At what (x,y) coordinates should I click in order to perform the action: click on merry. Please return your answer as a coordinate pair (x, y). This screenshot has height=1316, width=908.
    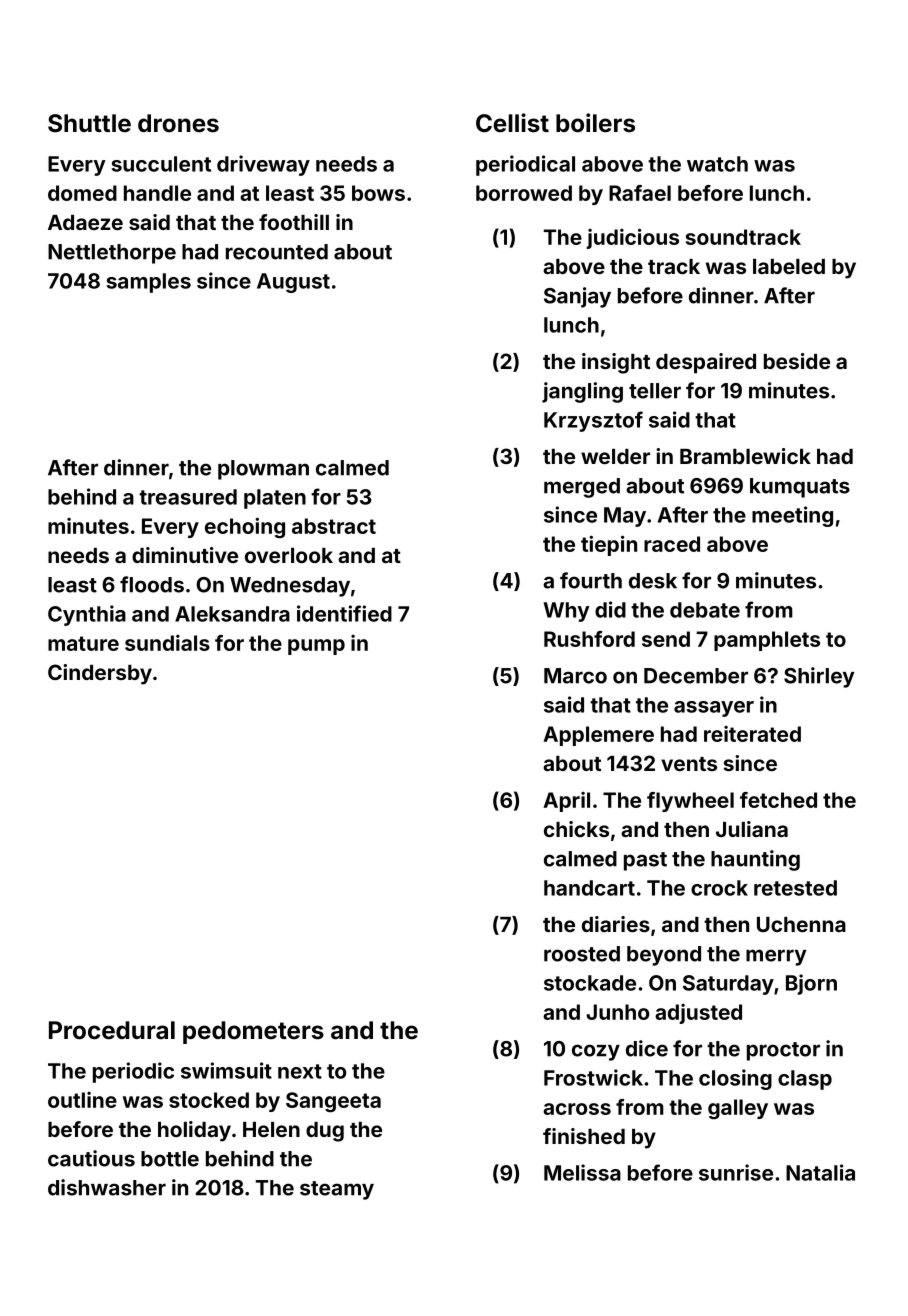
    Looking at the image, I should click on (776, 957).
